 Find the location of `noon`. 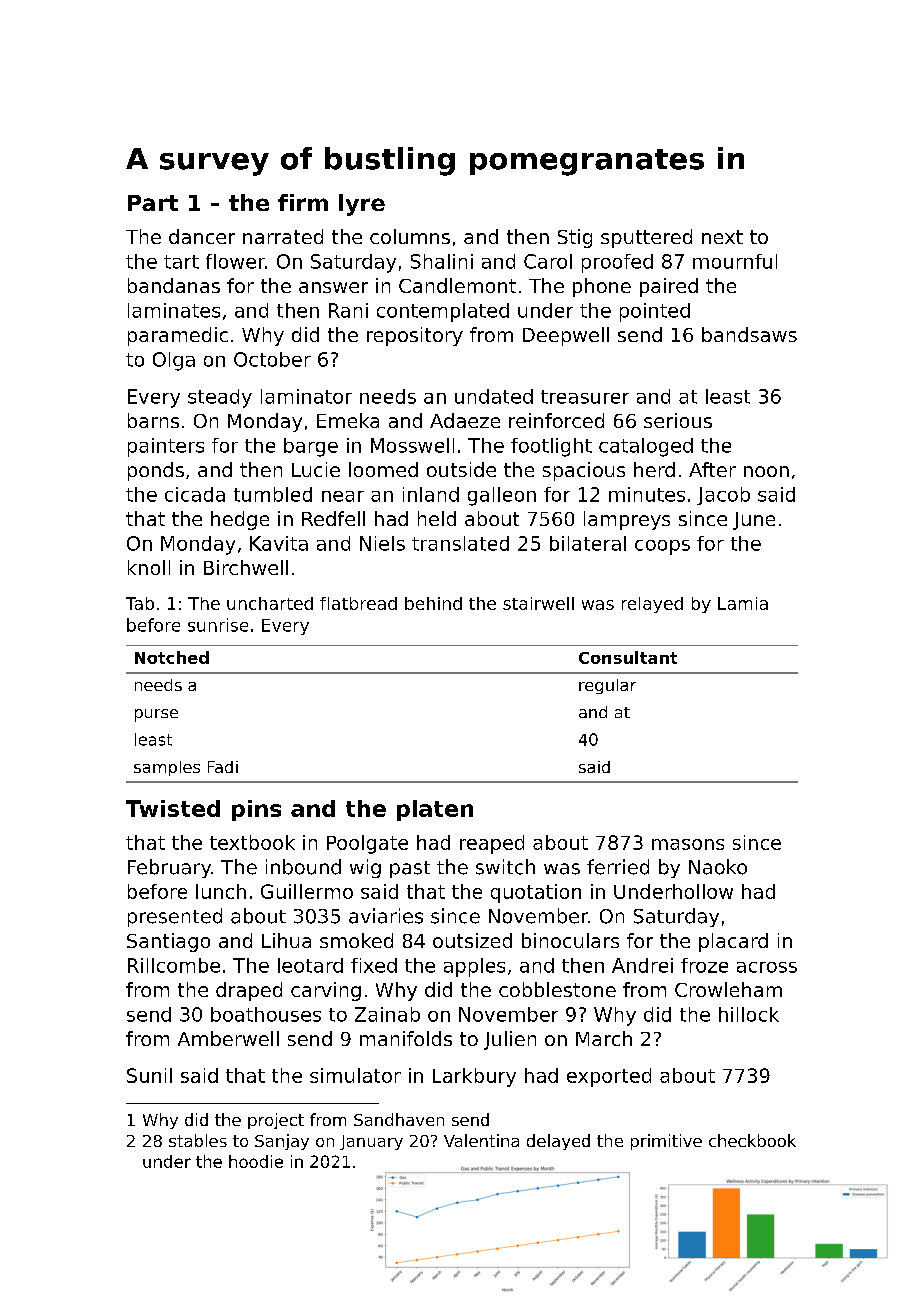

noon is located at coordinates (766, 471).
